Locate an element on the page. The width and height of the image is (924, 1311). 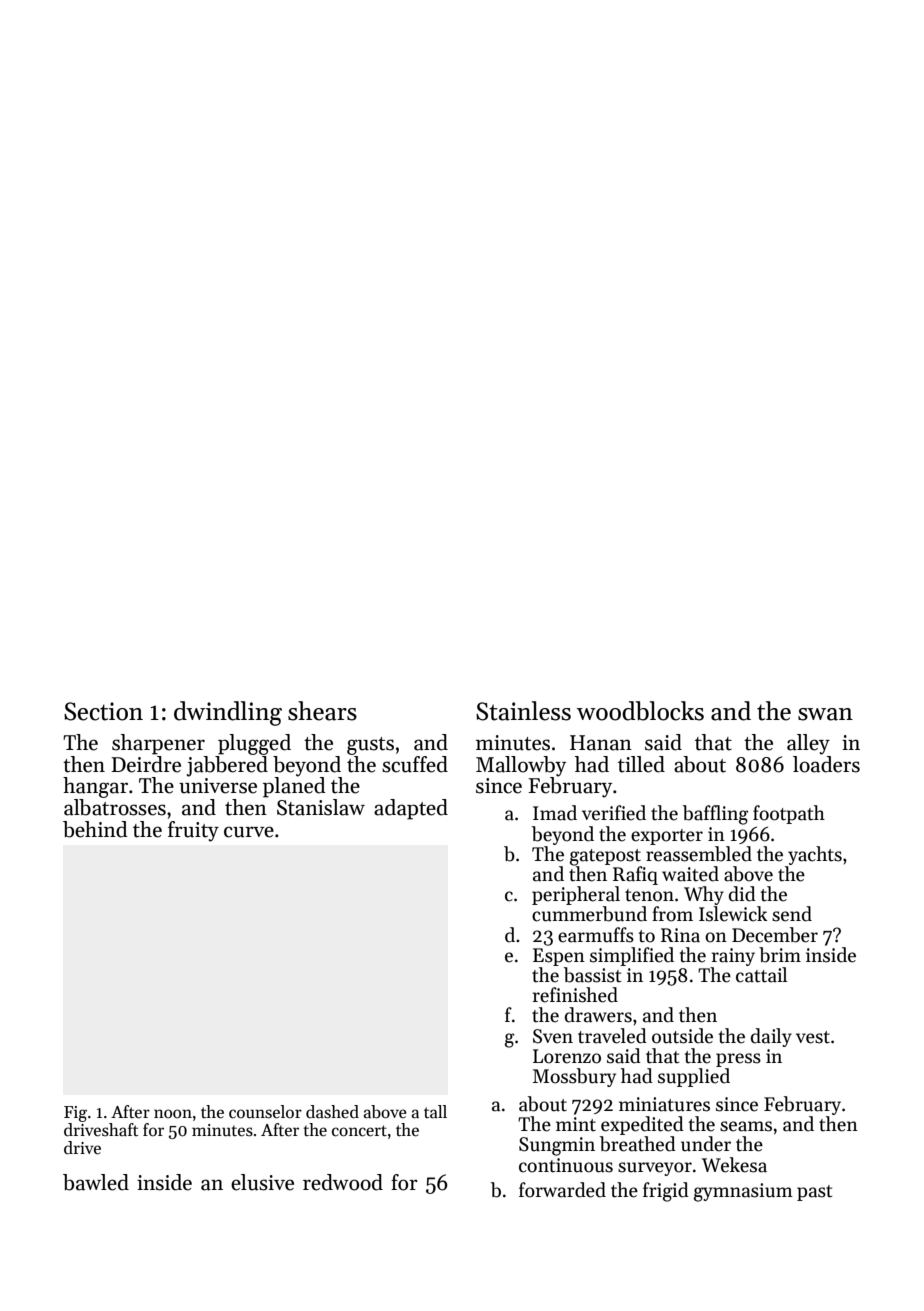
past is located at coordinates (814, 1193).
